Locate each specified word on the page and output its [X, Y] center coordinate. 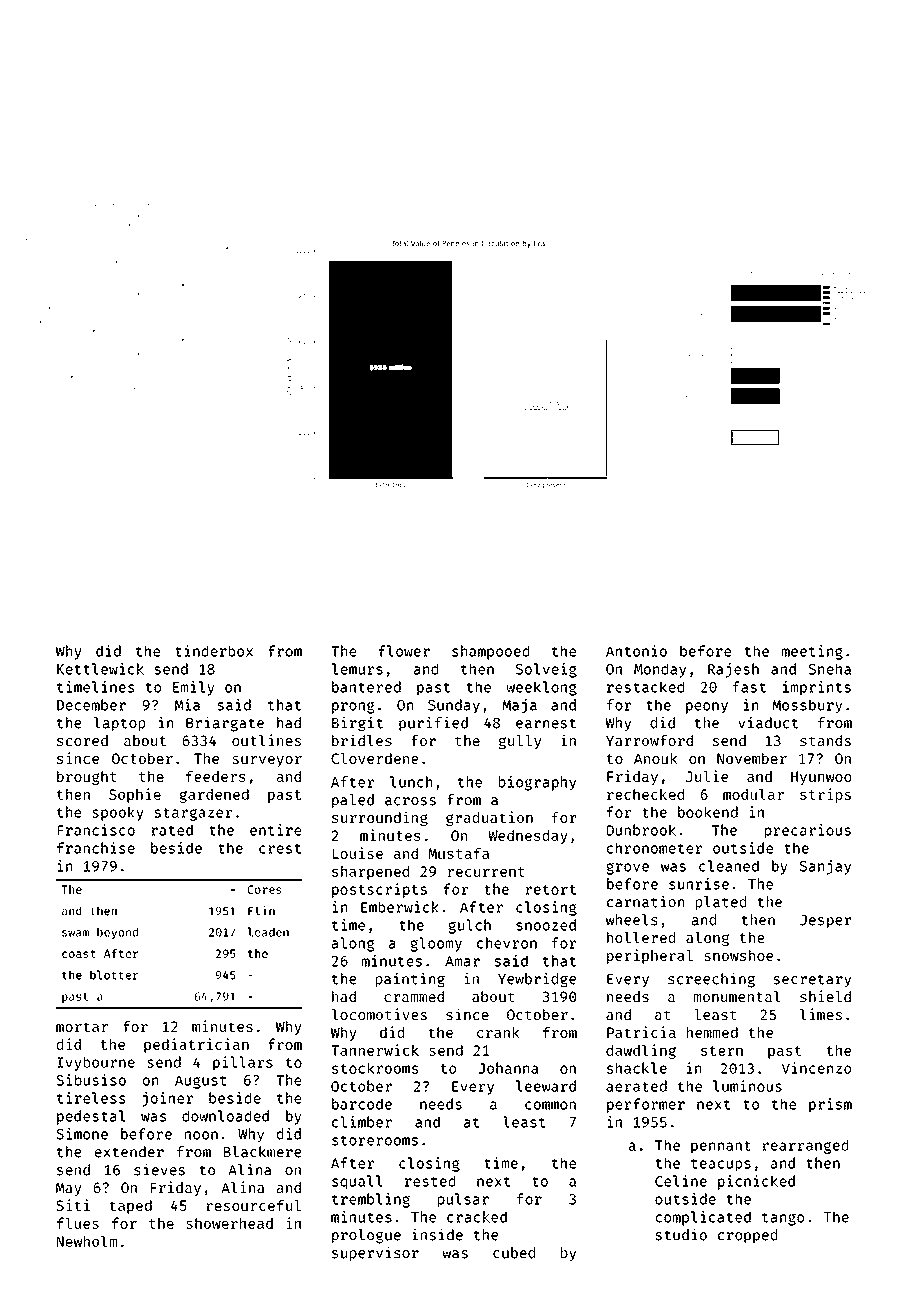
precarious [808, 831]
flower [404, 651]
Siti [73, 1205]
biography [537, 783]
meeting [812, 652]
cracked [477, 1217]
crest [280, 849]
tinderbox [214, 651]
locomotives [379, 1014]
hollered [641, 937]
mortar [82, 1027]
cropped [747, 1236]
